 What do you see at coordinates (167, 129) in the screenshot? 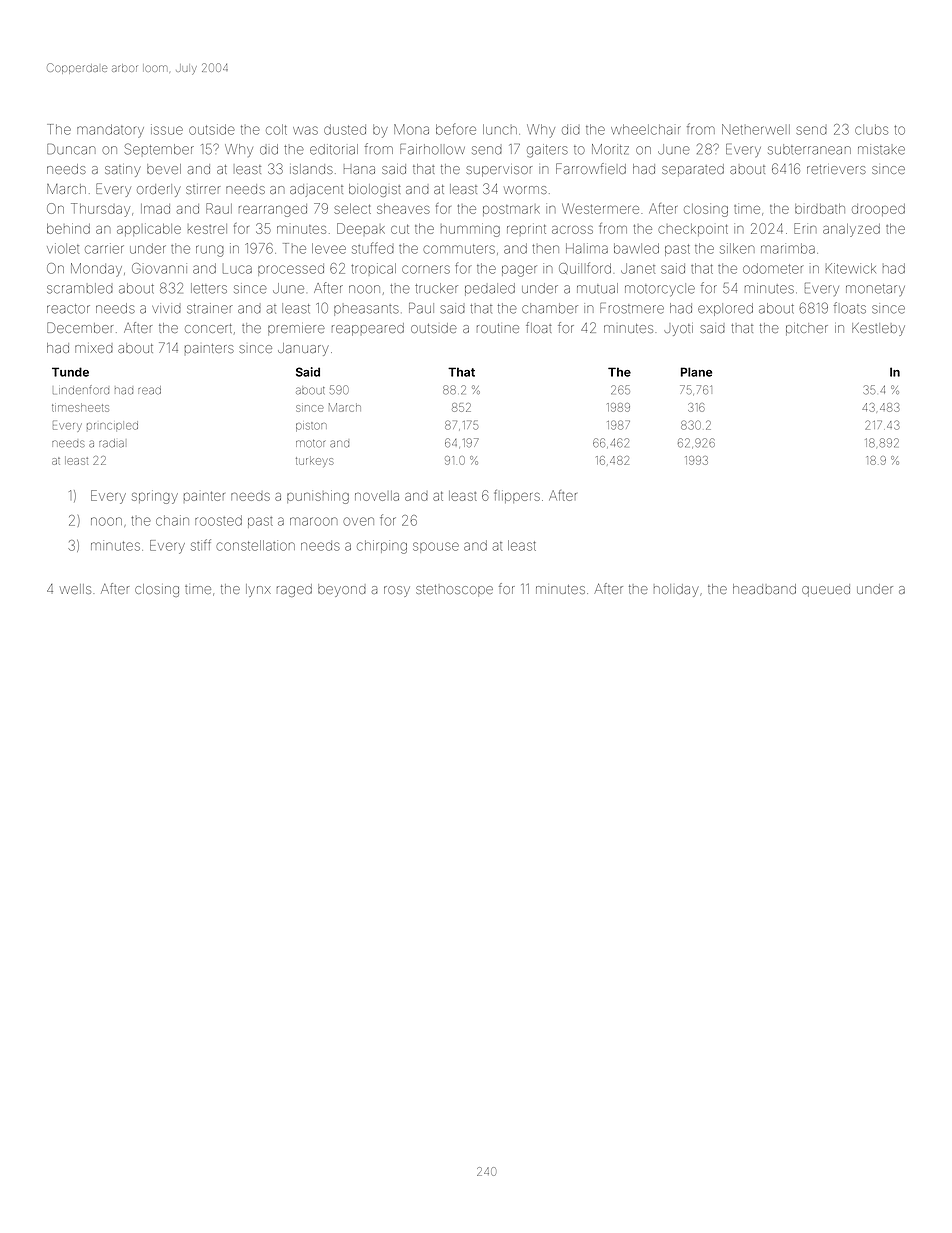
I see `issue` at bounding box center [167, 129].
